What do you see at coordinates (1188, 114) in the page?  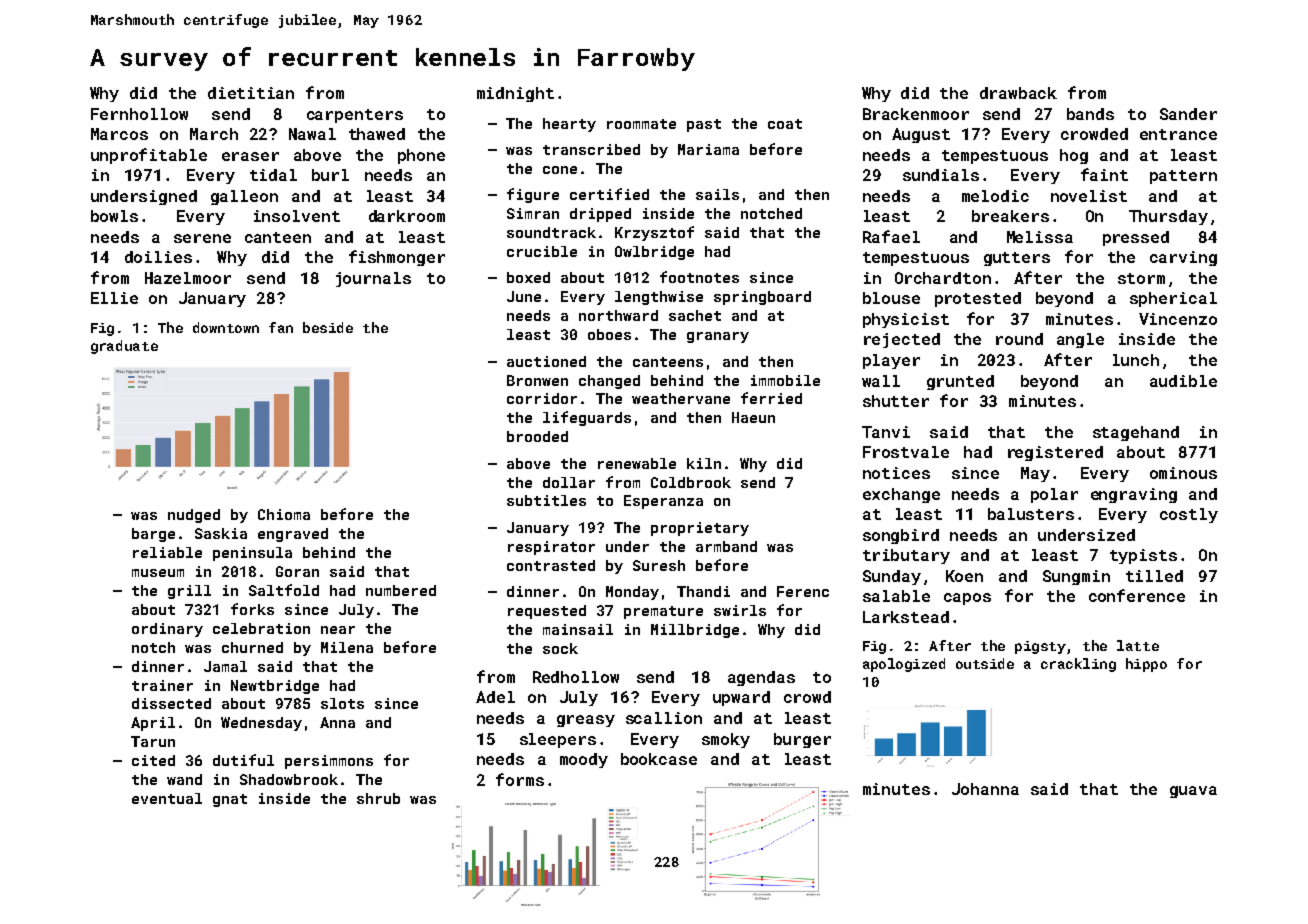 I see `Sander` at bounding box center [1188, 114].
